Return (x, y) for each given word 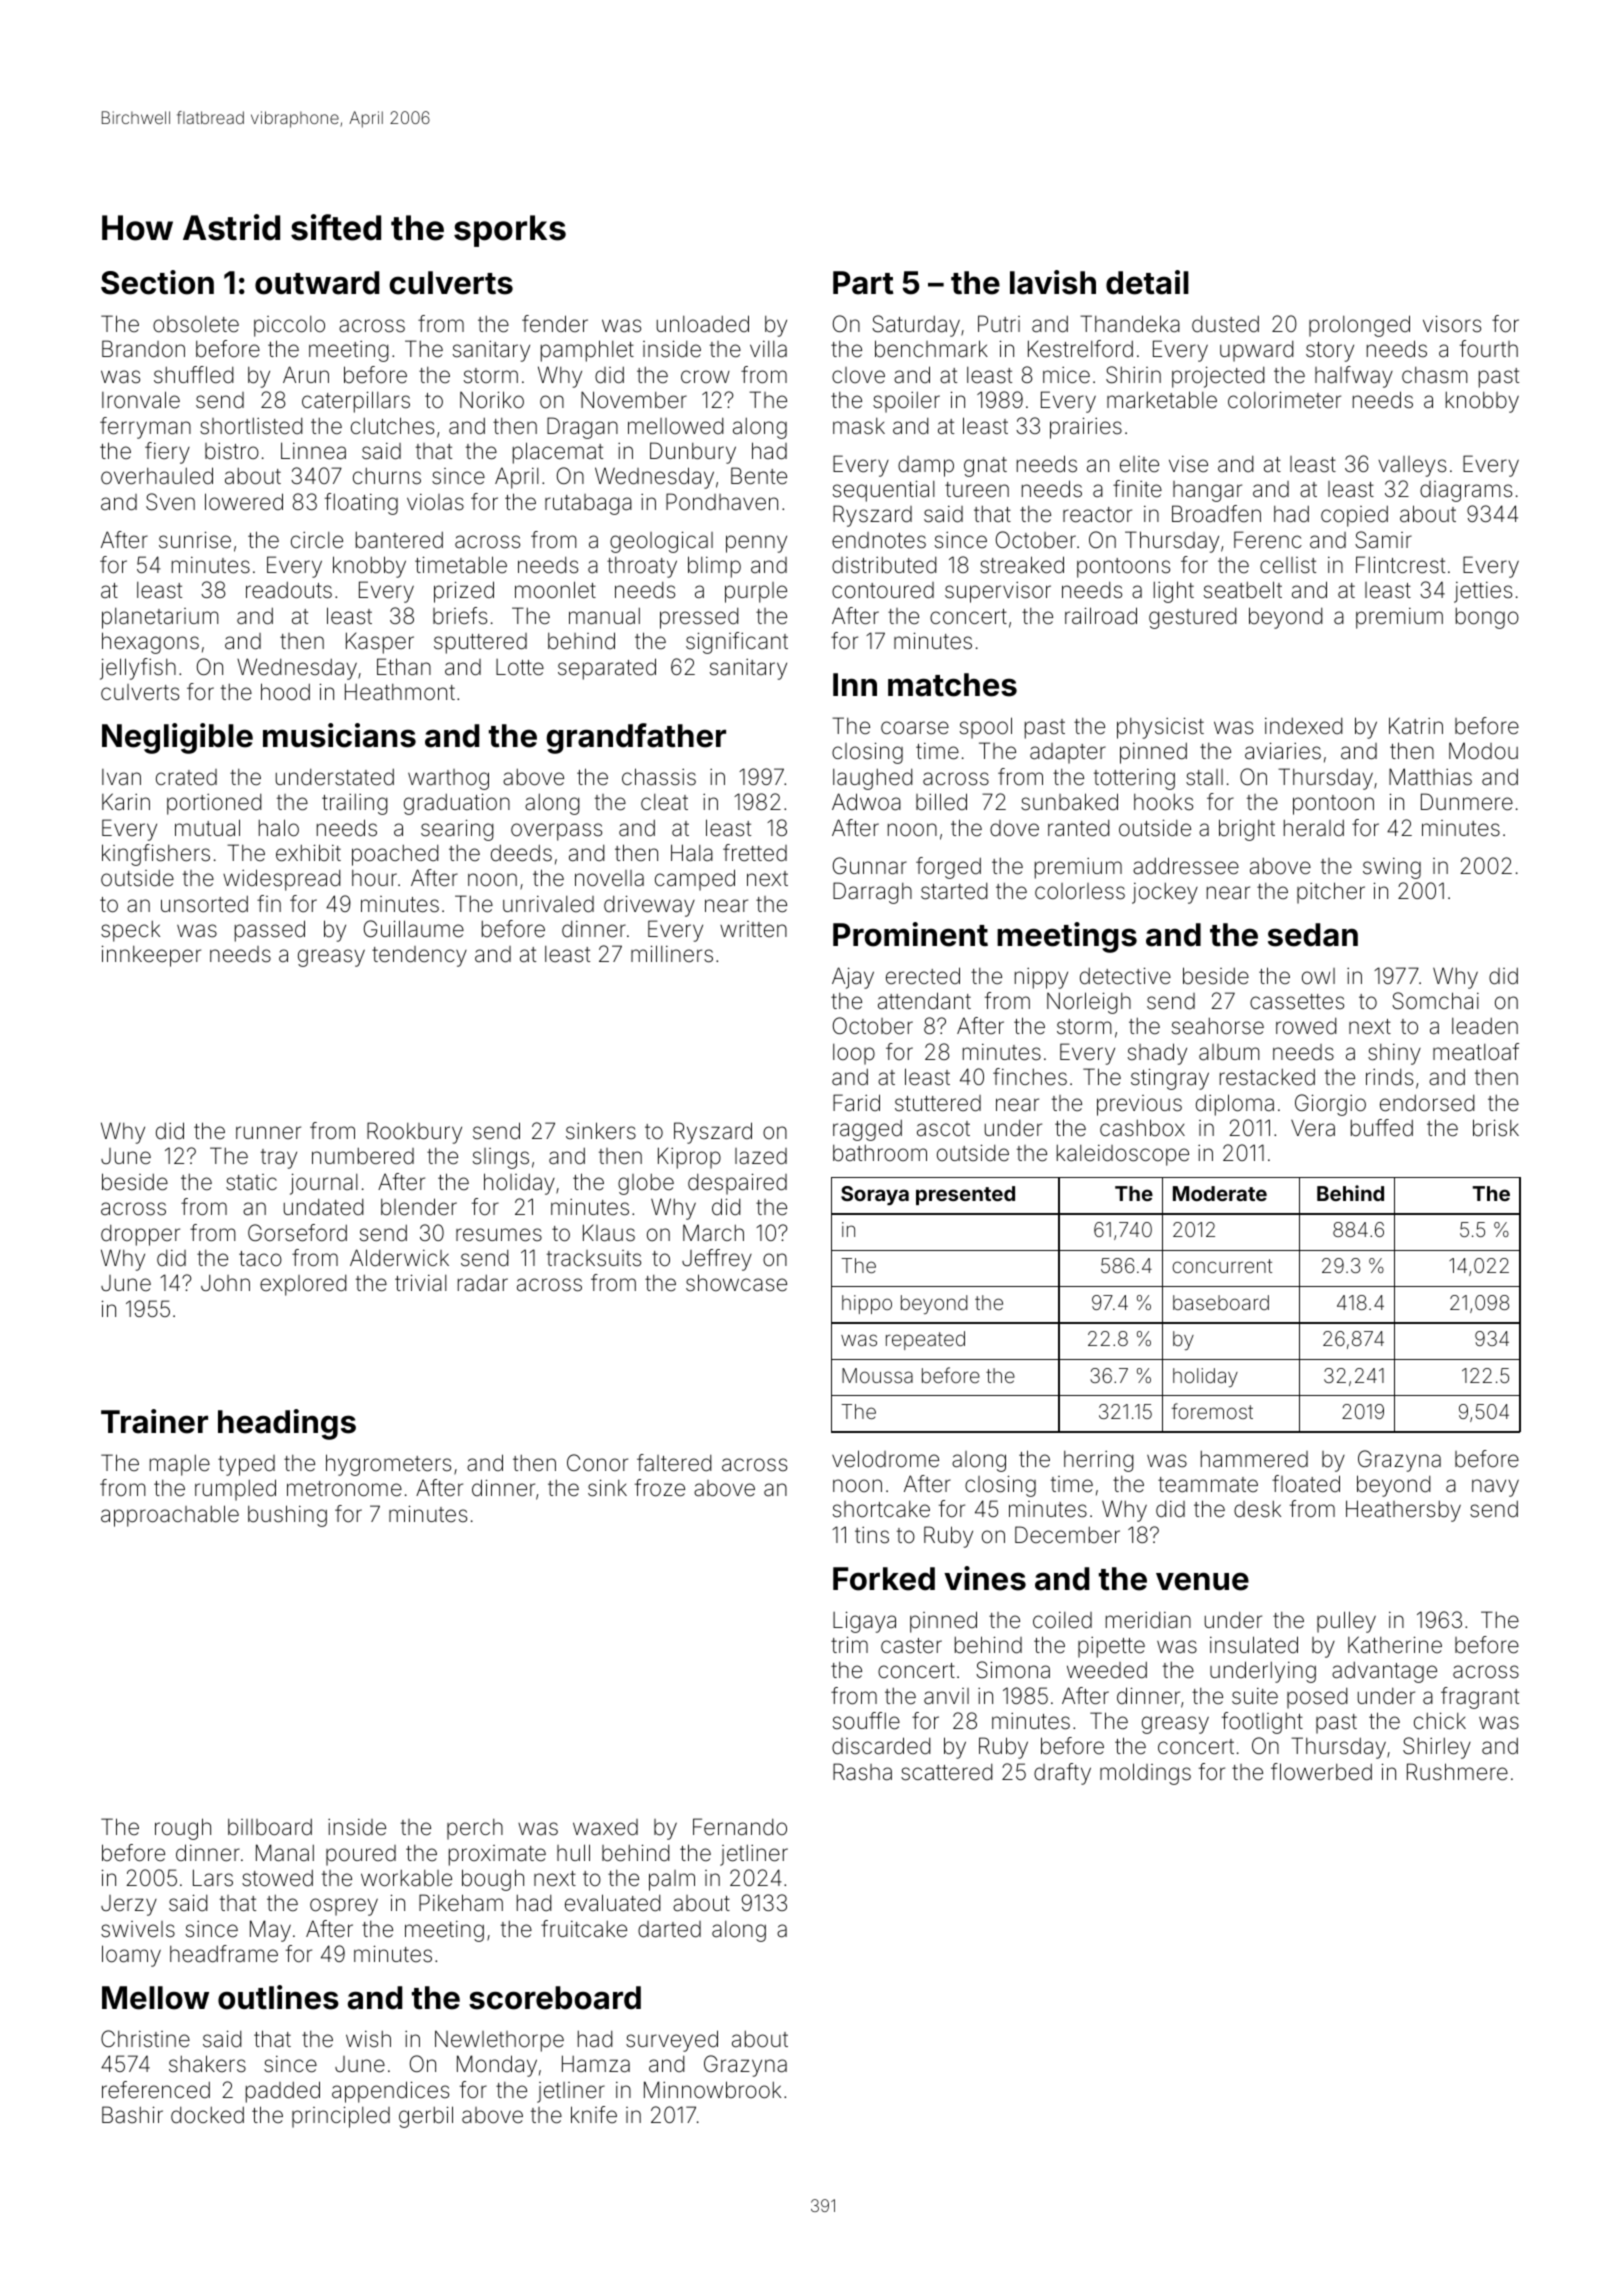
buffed (1382, 1128)
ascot (943, 1129)
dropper (140, 1235)
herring (1099, 1461)
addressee (1186, 866)
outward (317, 283)
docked (207, 2115)
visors (1452, 324)
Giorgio (1330, 1105)
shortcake (881, 1509)
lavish (1053, 282)
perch (475, 1829)
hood (285, 691)
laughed (873, 779)
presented (965, 1195)
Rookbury (414, 1133)
